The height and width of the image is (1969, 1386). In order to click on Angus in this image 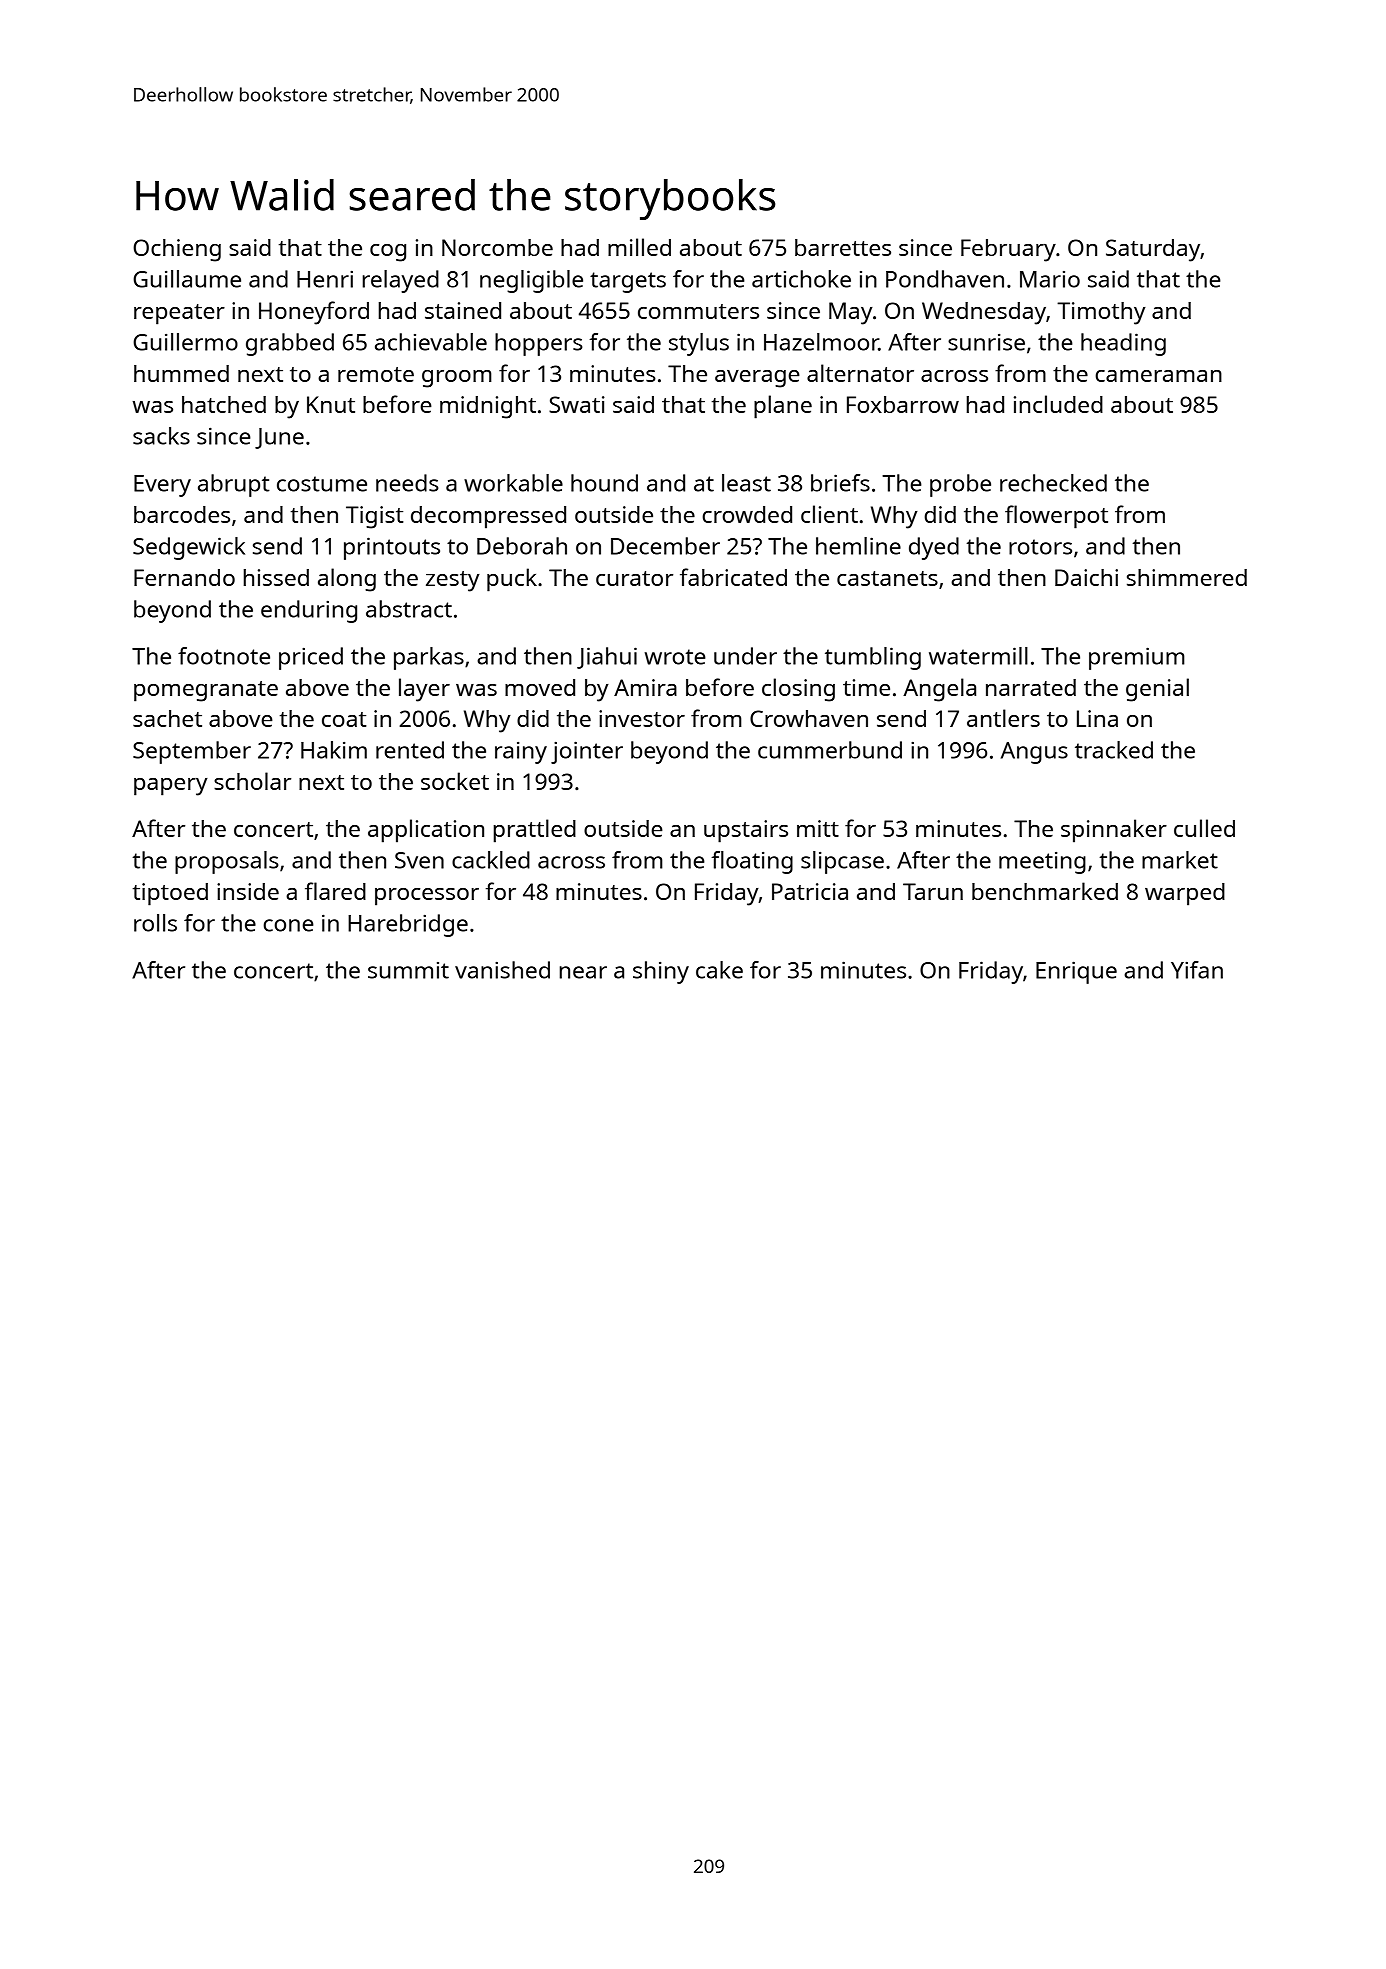, I will do `click(1034, 753)`.
